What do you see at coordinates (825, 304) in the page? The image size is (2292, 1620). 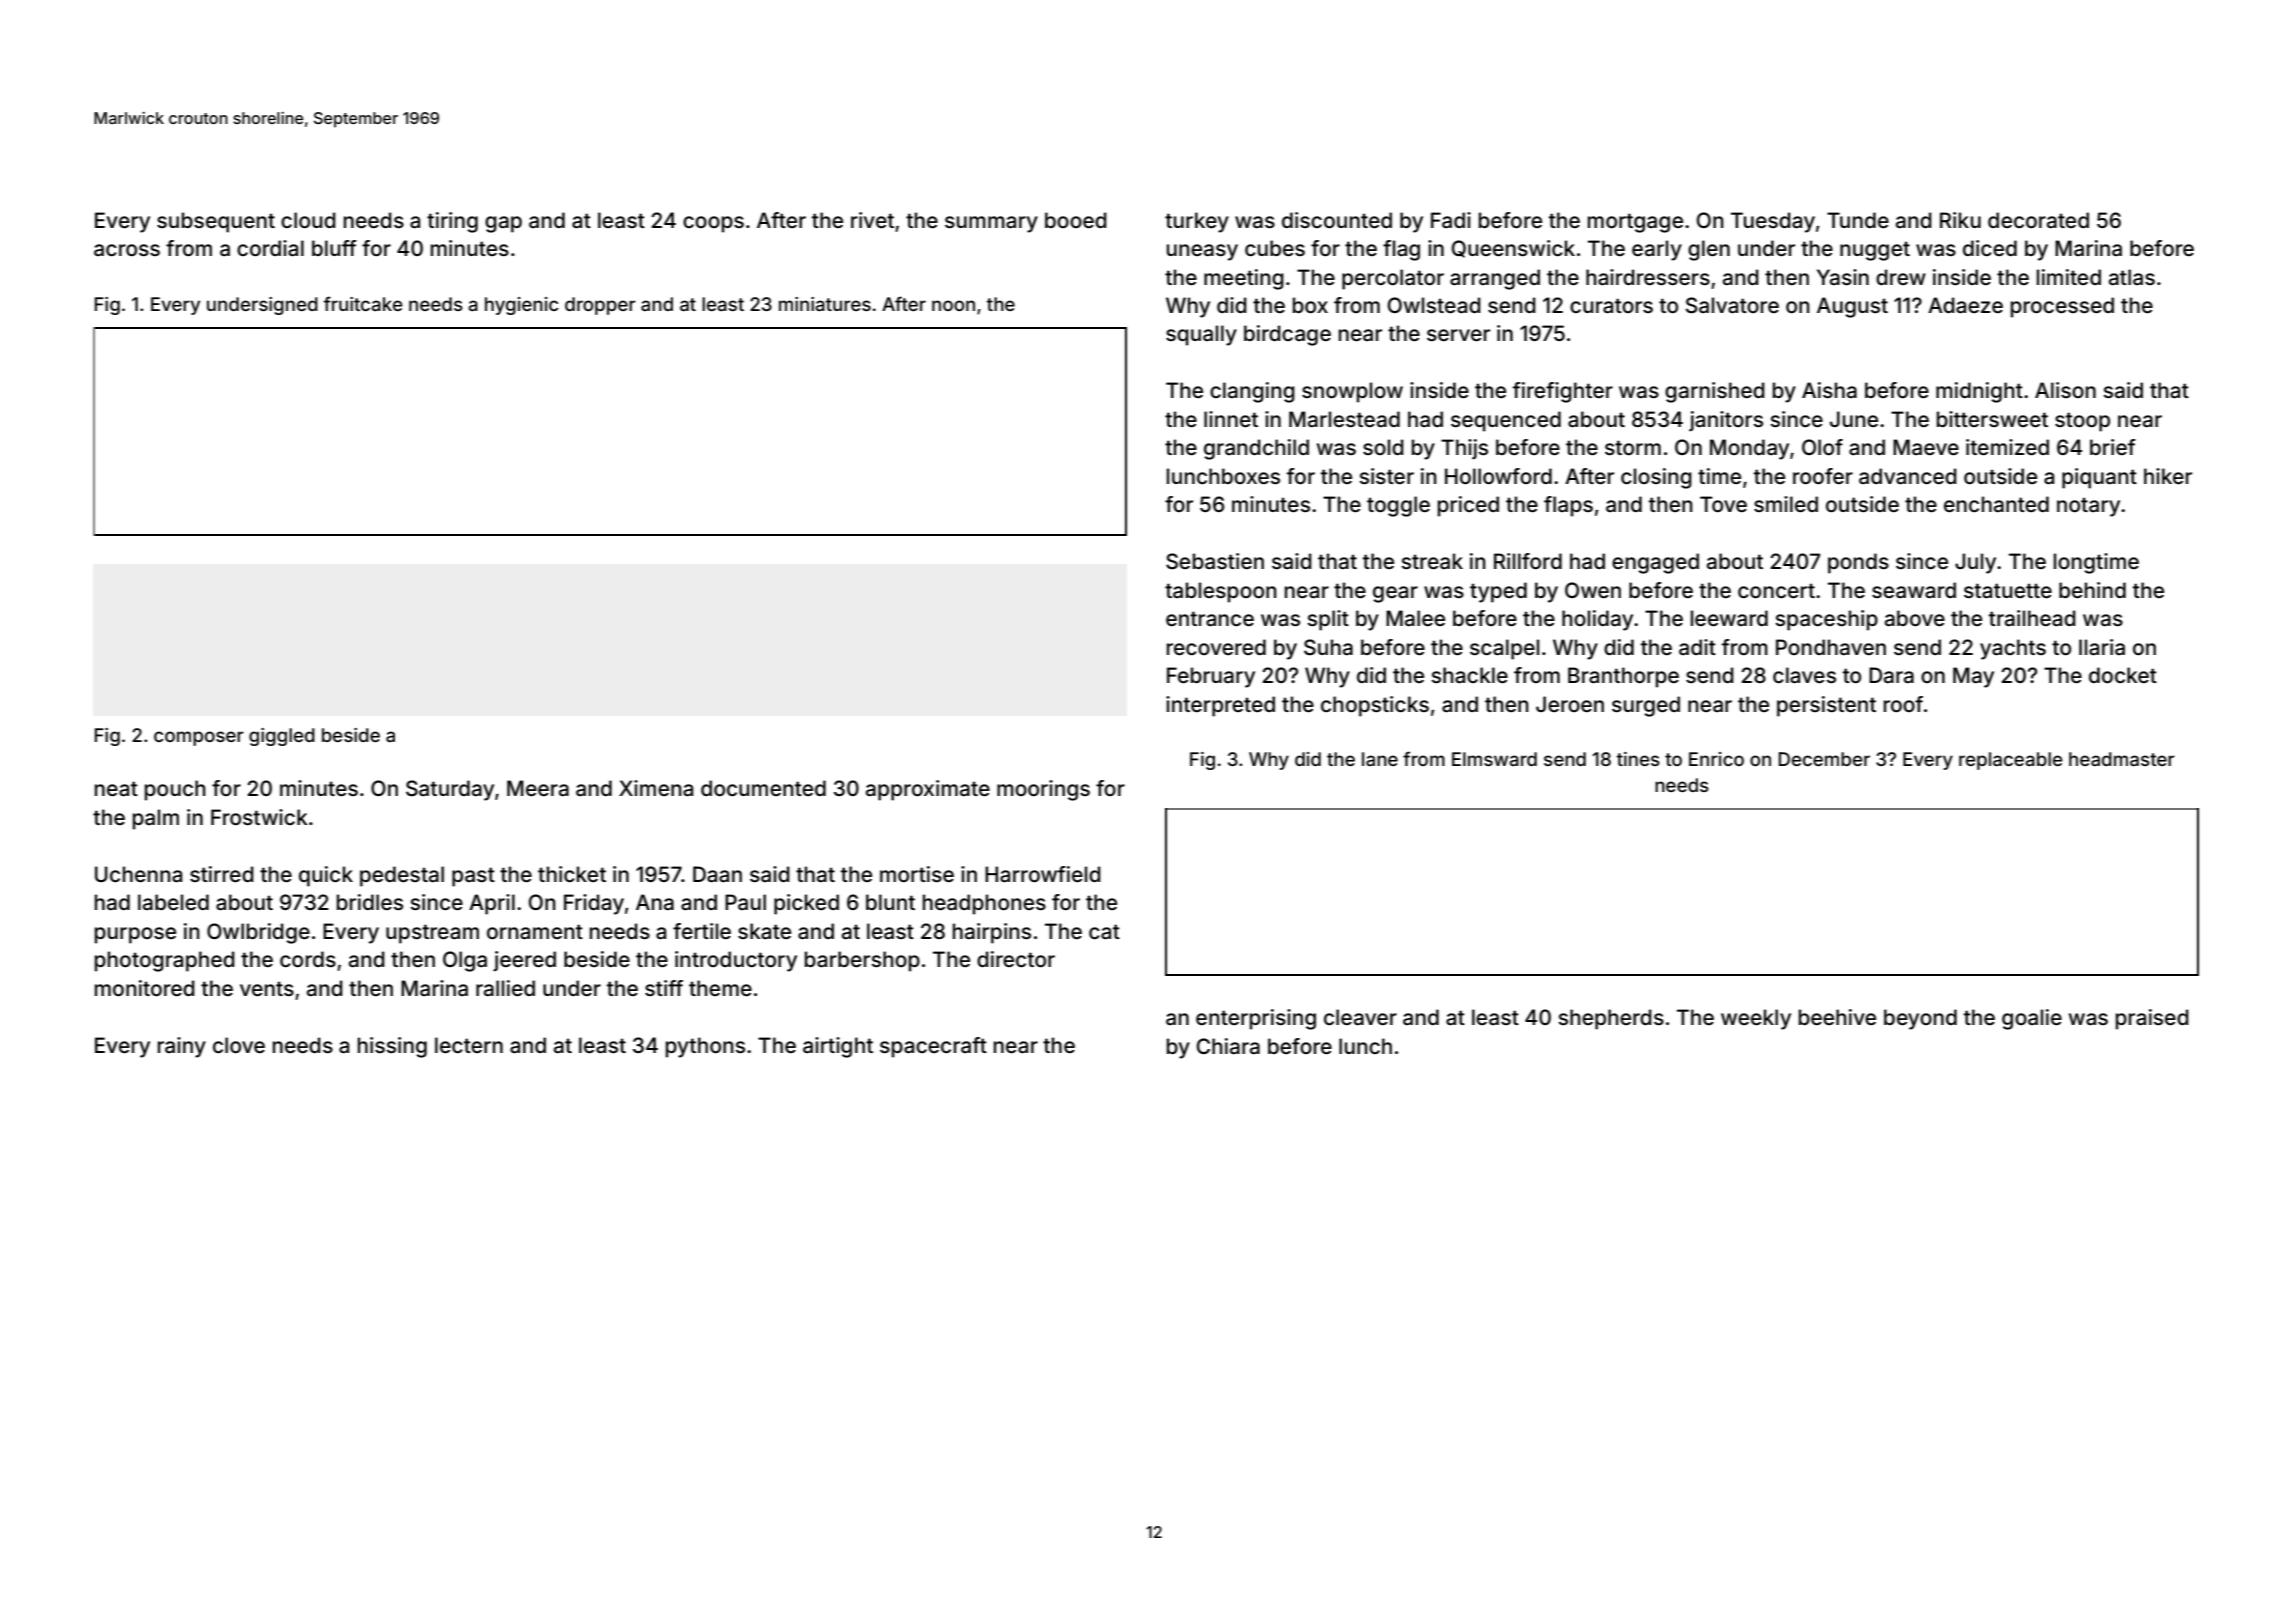 I see `miniatures` at bounding box center [825, 304].
